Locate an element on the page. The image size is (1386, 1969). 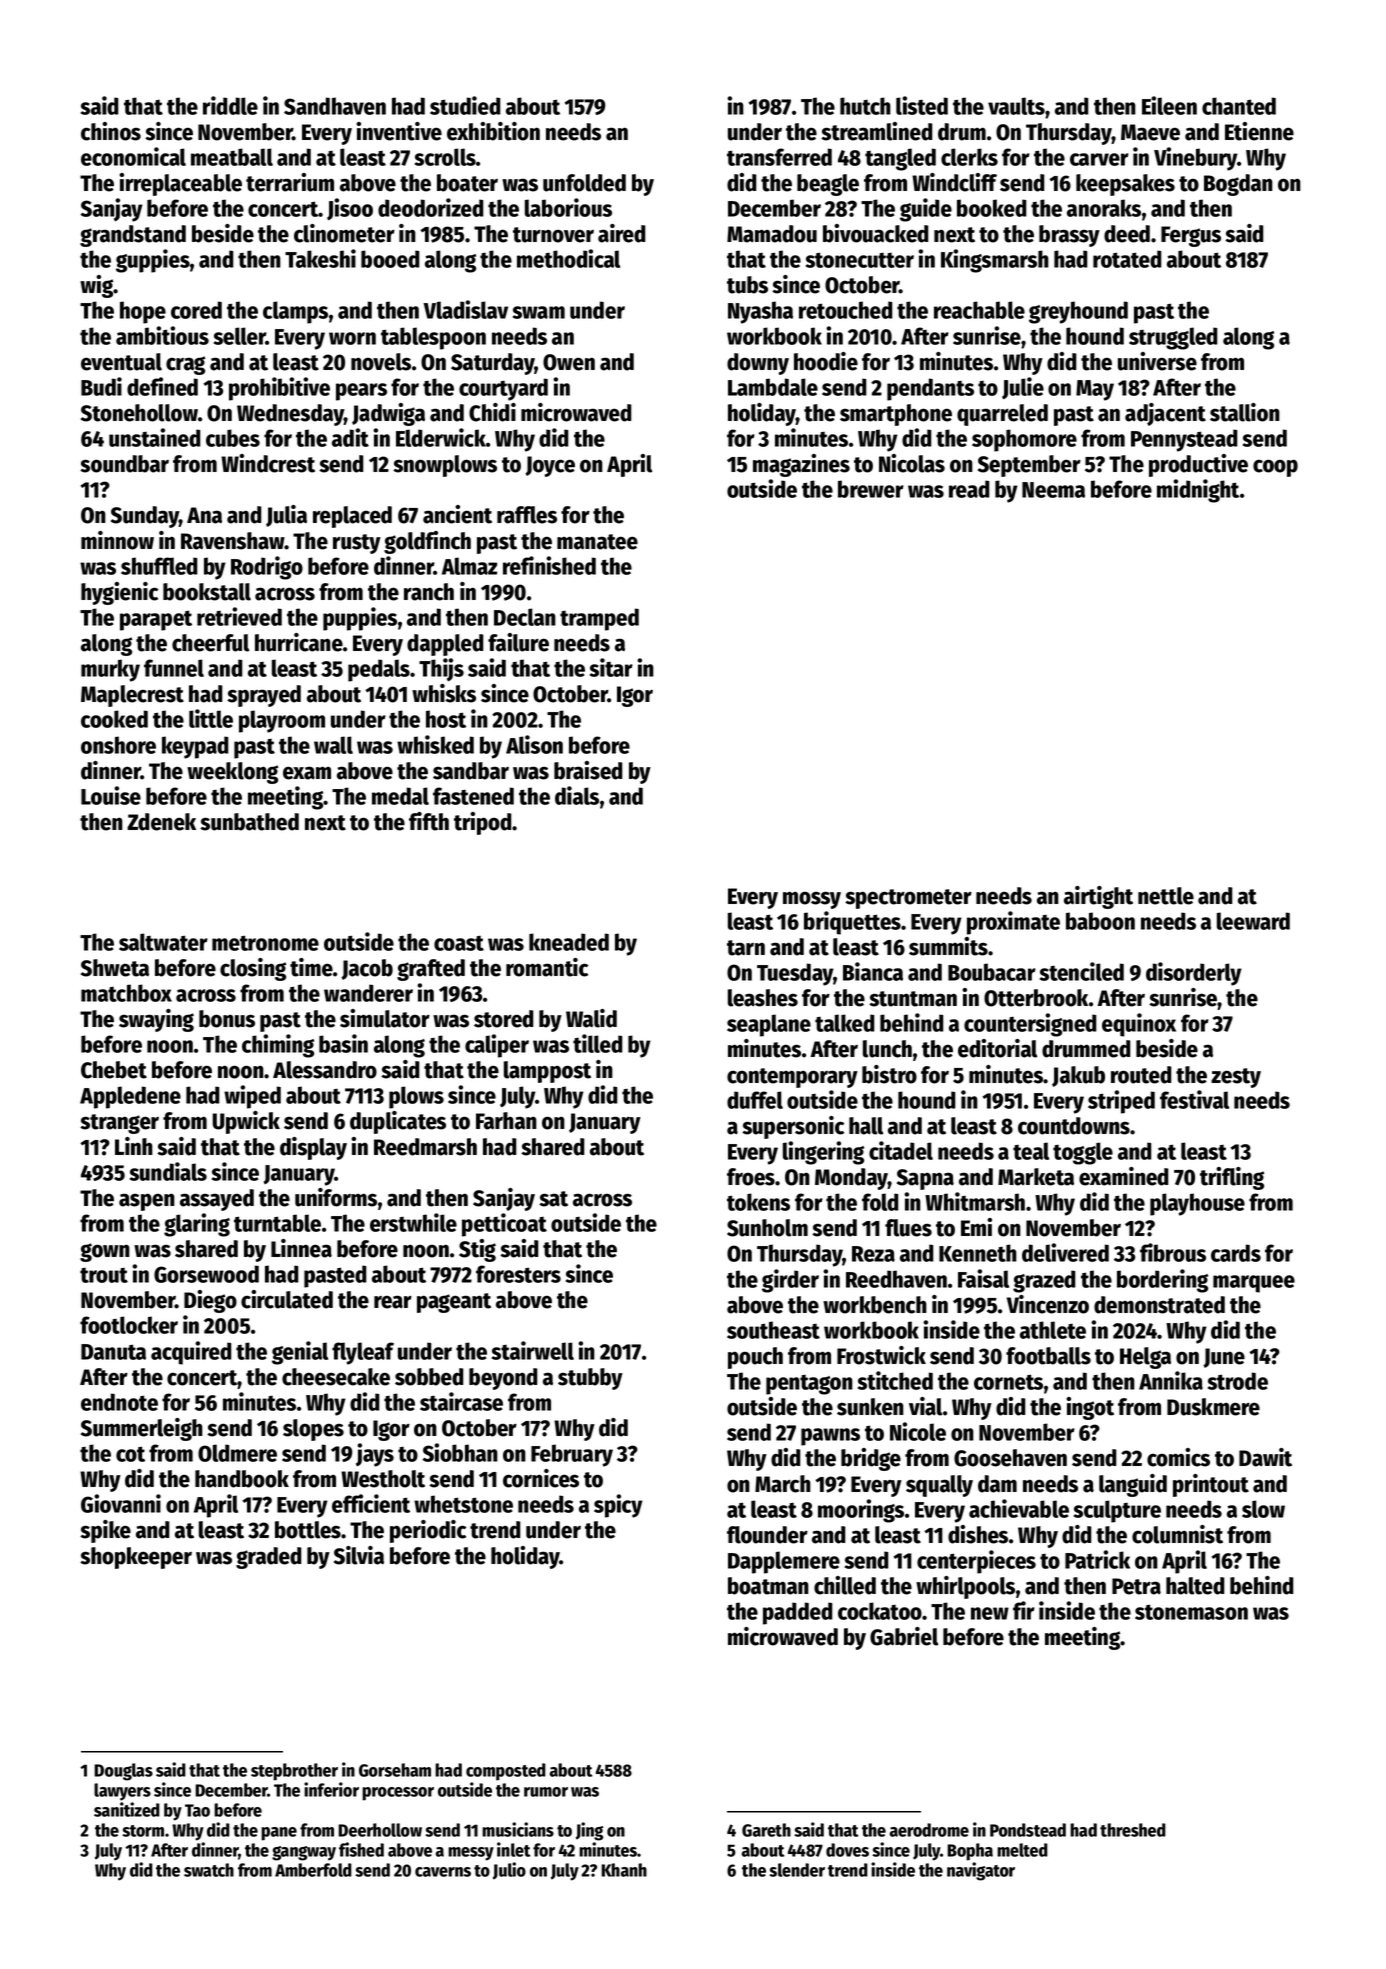
sitar is located at coordinates (611, 667).
